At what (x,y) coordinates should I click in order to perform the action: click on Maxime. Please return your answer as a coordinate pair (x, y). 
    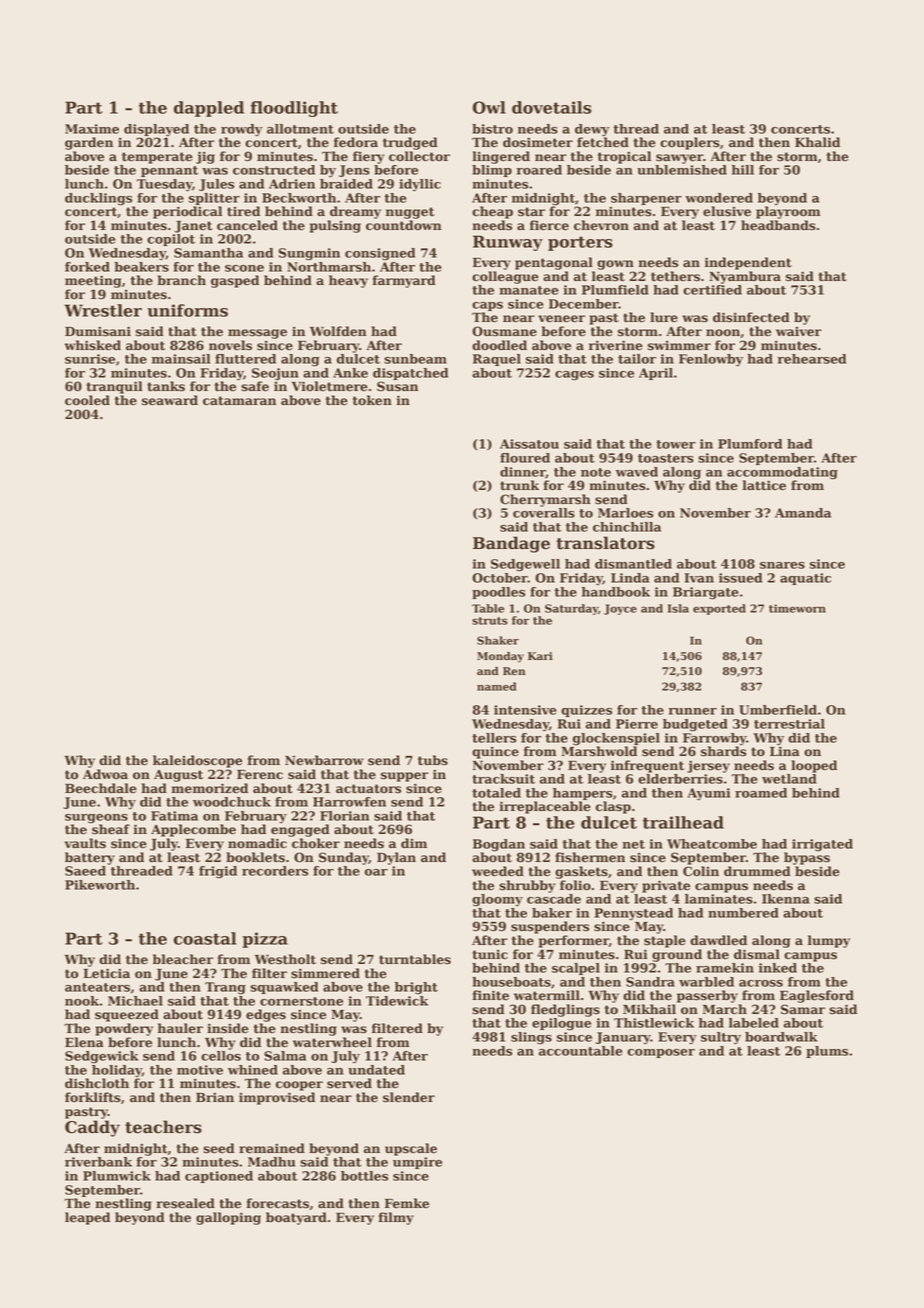
    Looking at the image, I should click on (92, 129).
